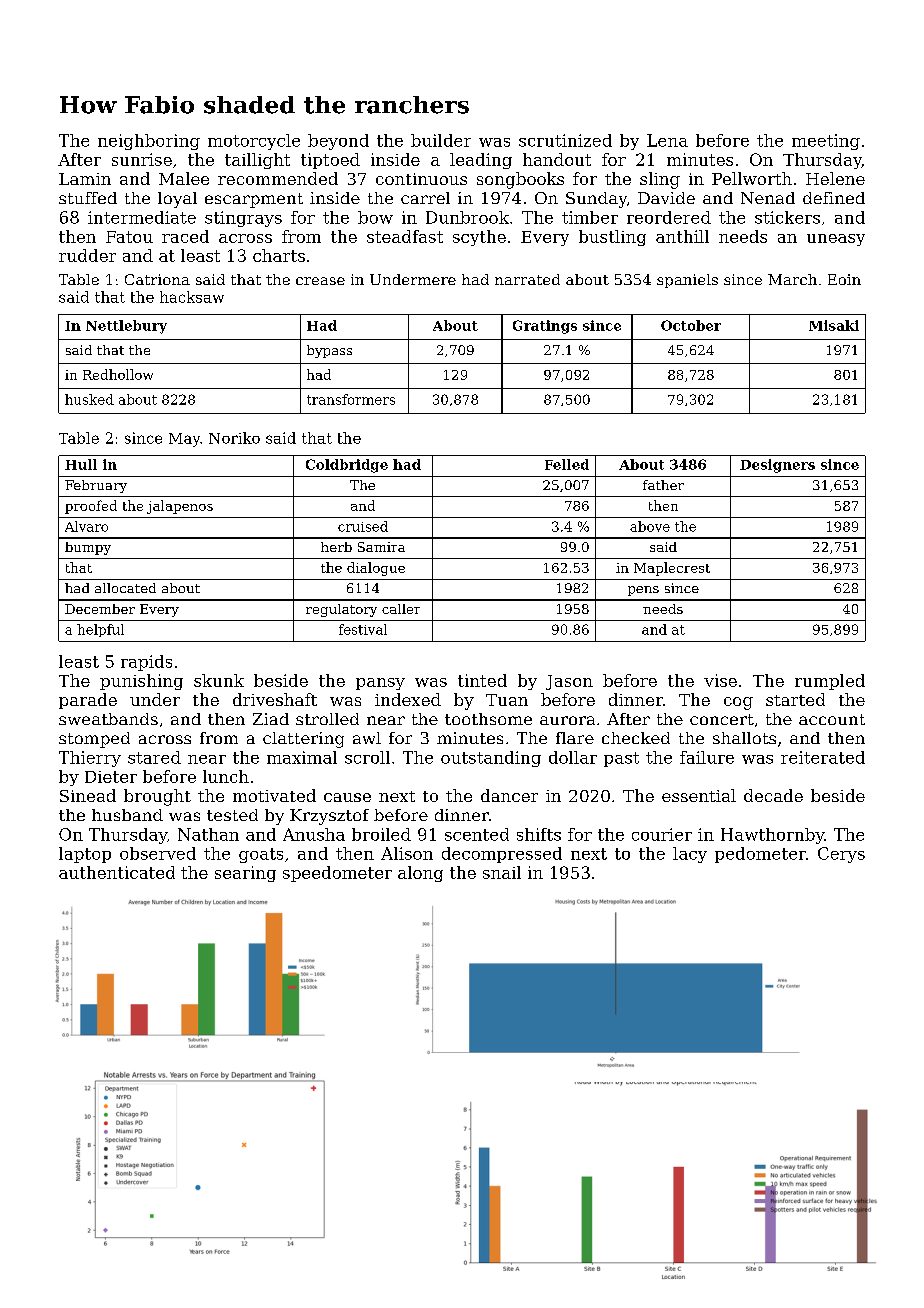 This screenshot has height=1308, width=924. What do you see at coordinates (245, 874) in the screenshot?
I see `searing` at bounding box center [245, 874].
